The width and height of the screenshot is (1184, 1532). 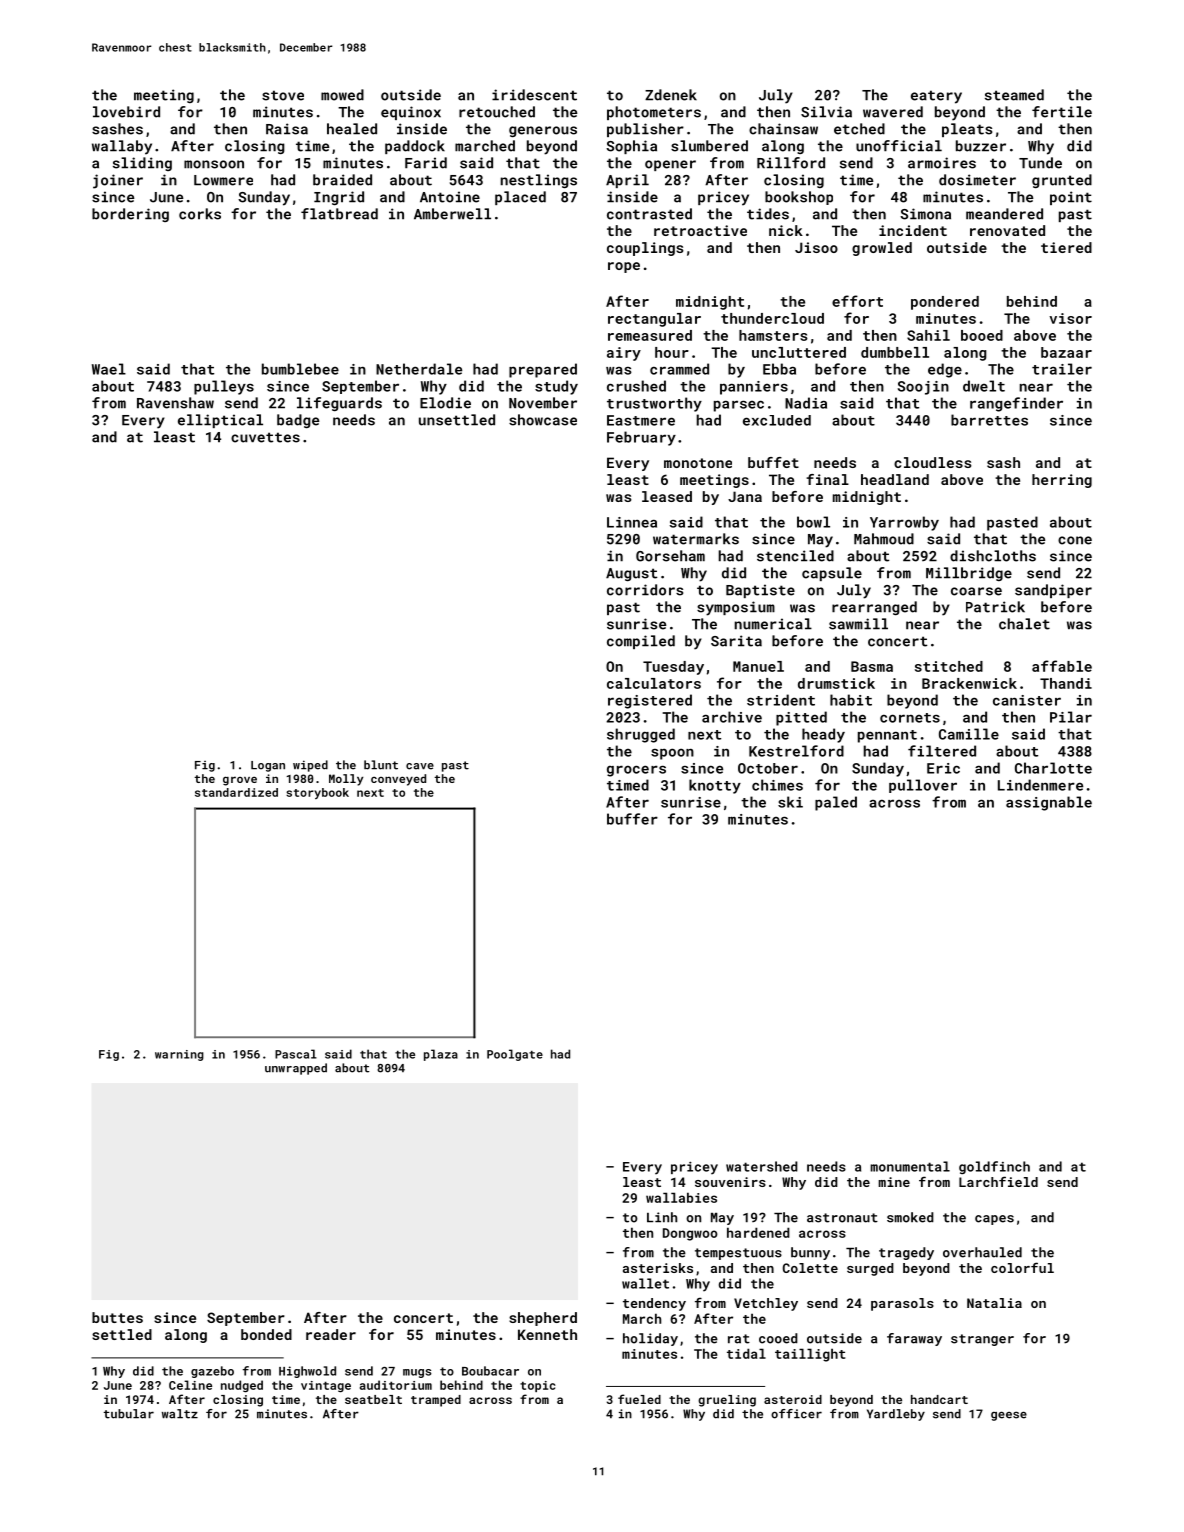 What do you see at coordinates (317, 793) in the screenshot?
I see `storybook` at bounding box center [317, 793].
